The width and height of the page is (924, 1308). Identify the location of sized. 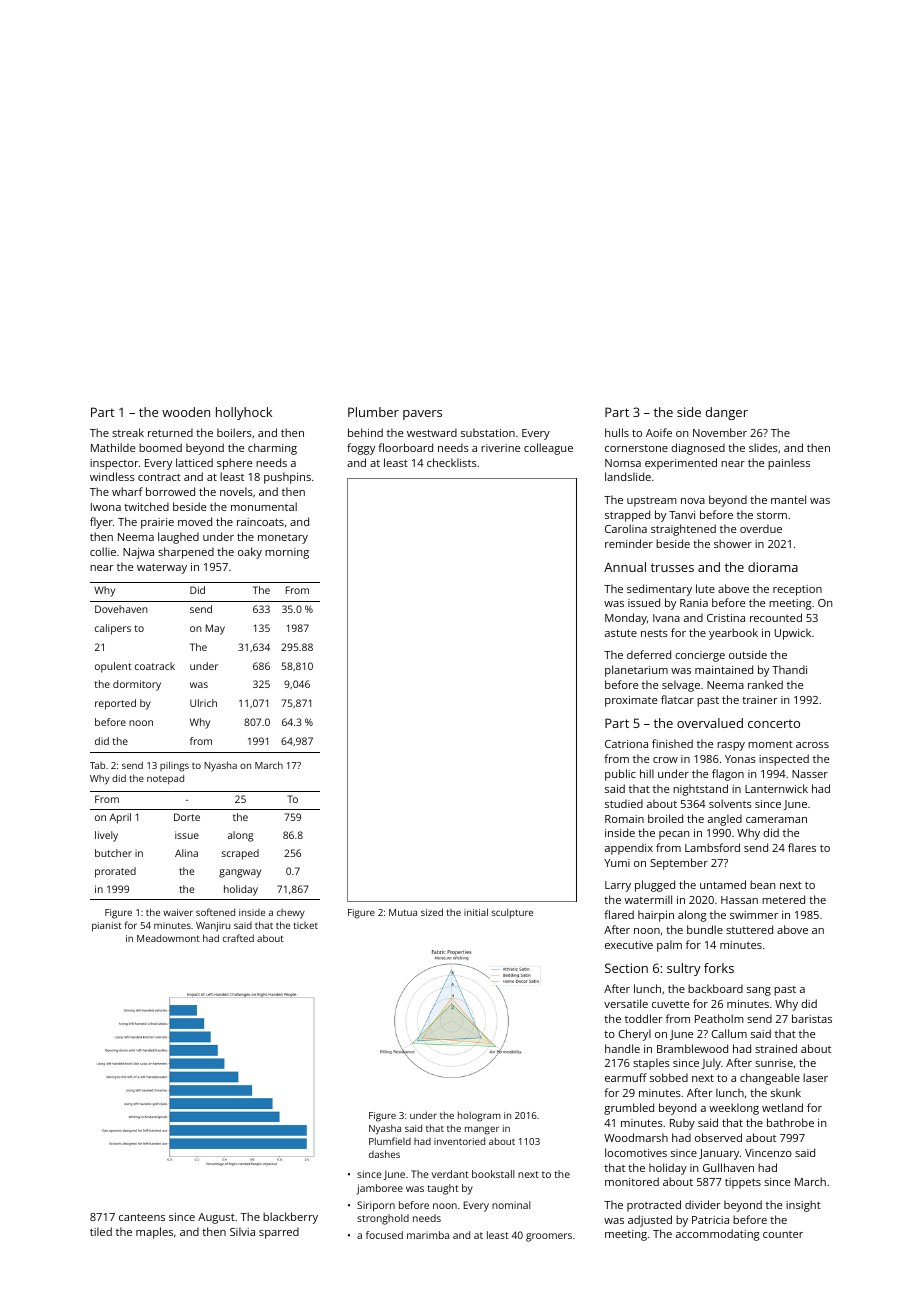
(432, 912).
